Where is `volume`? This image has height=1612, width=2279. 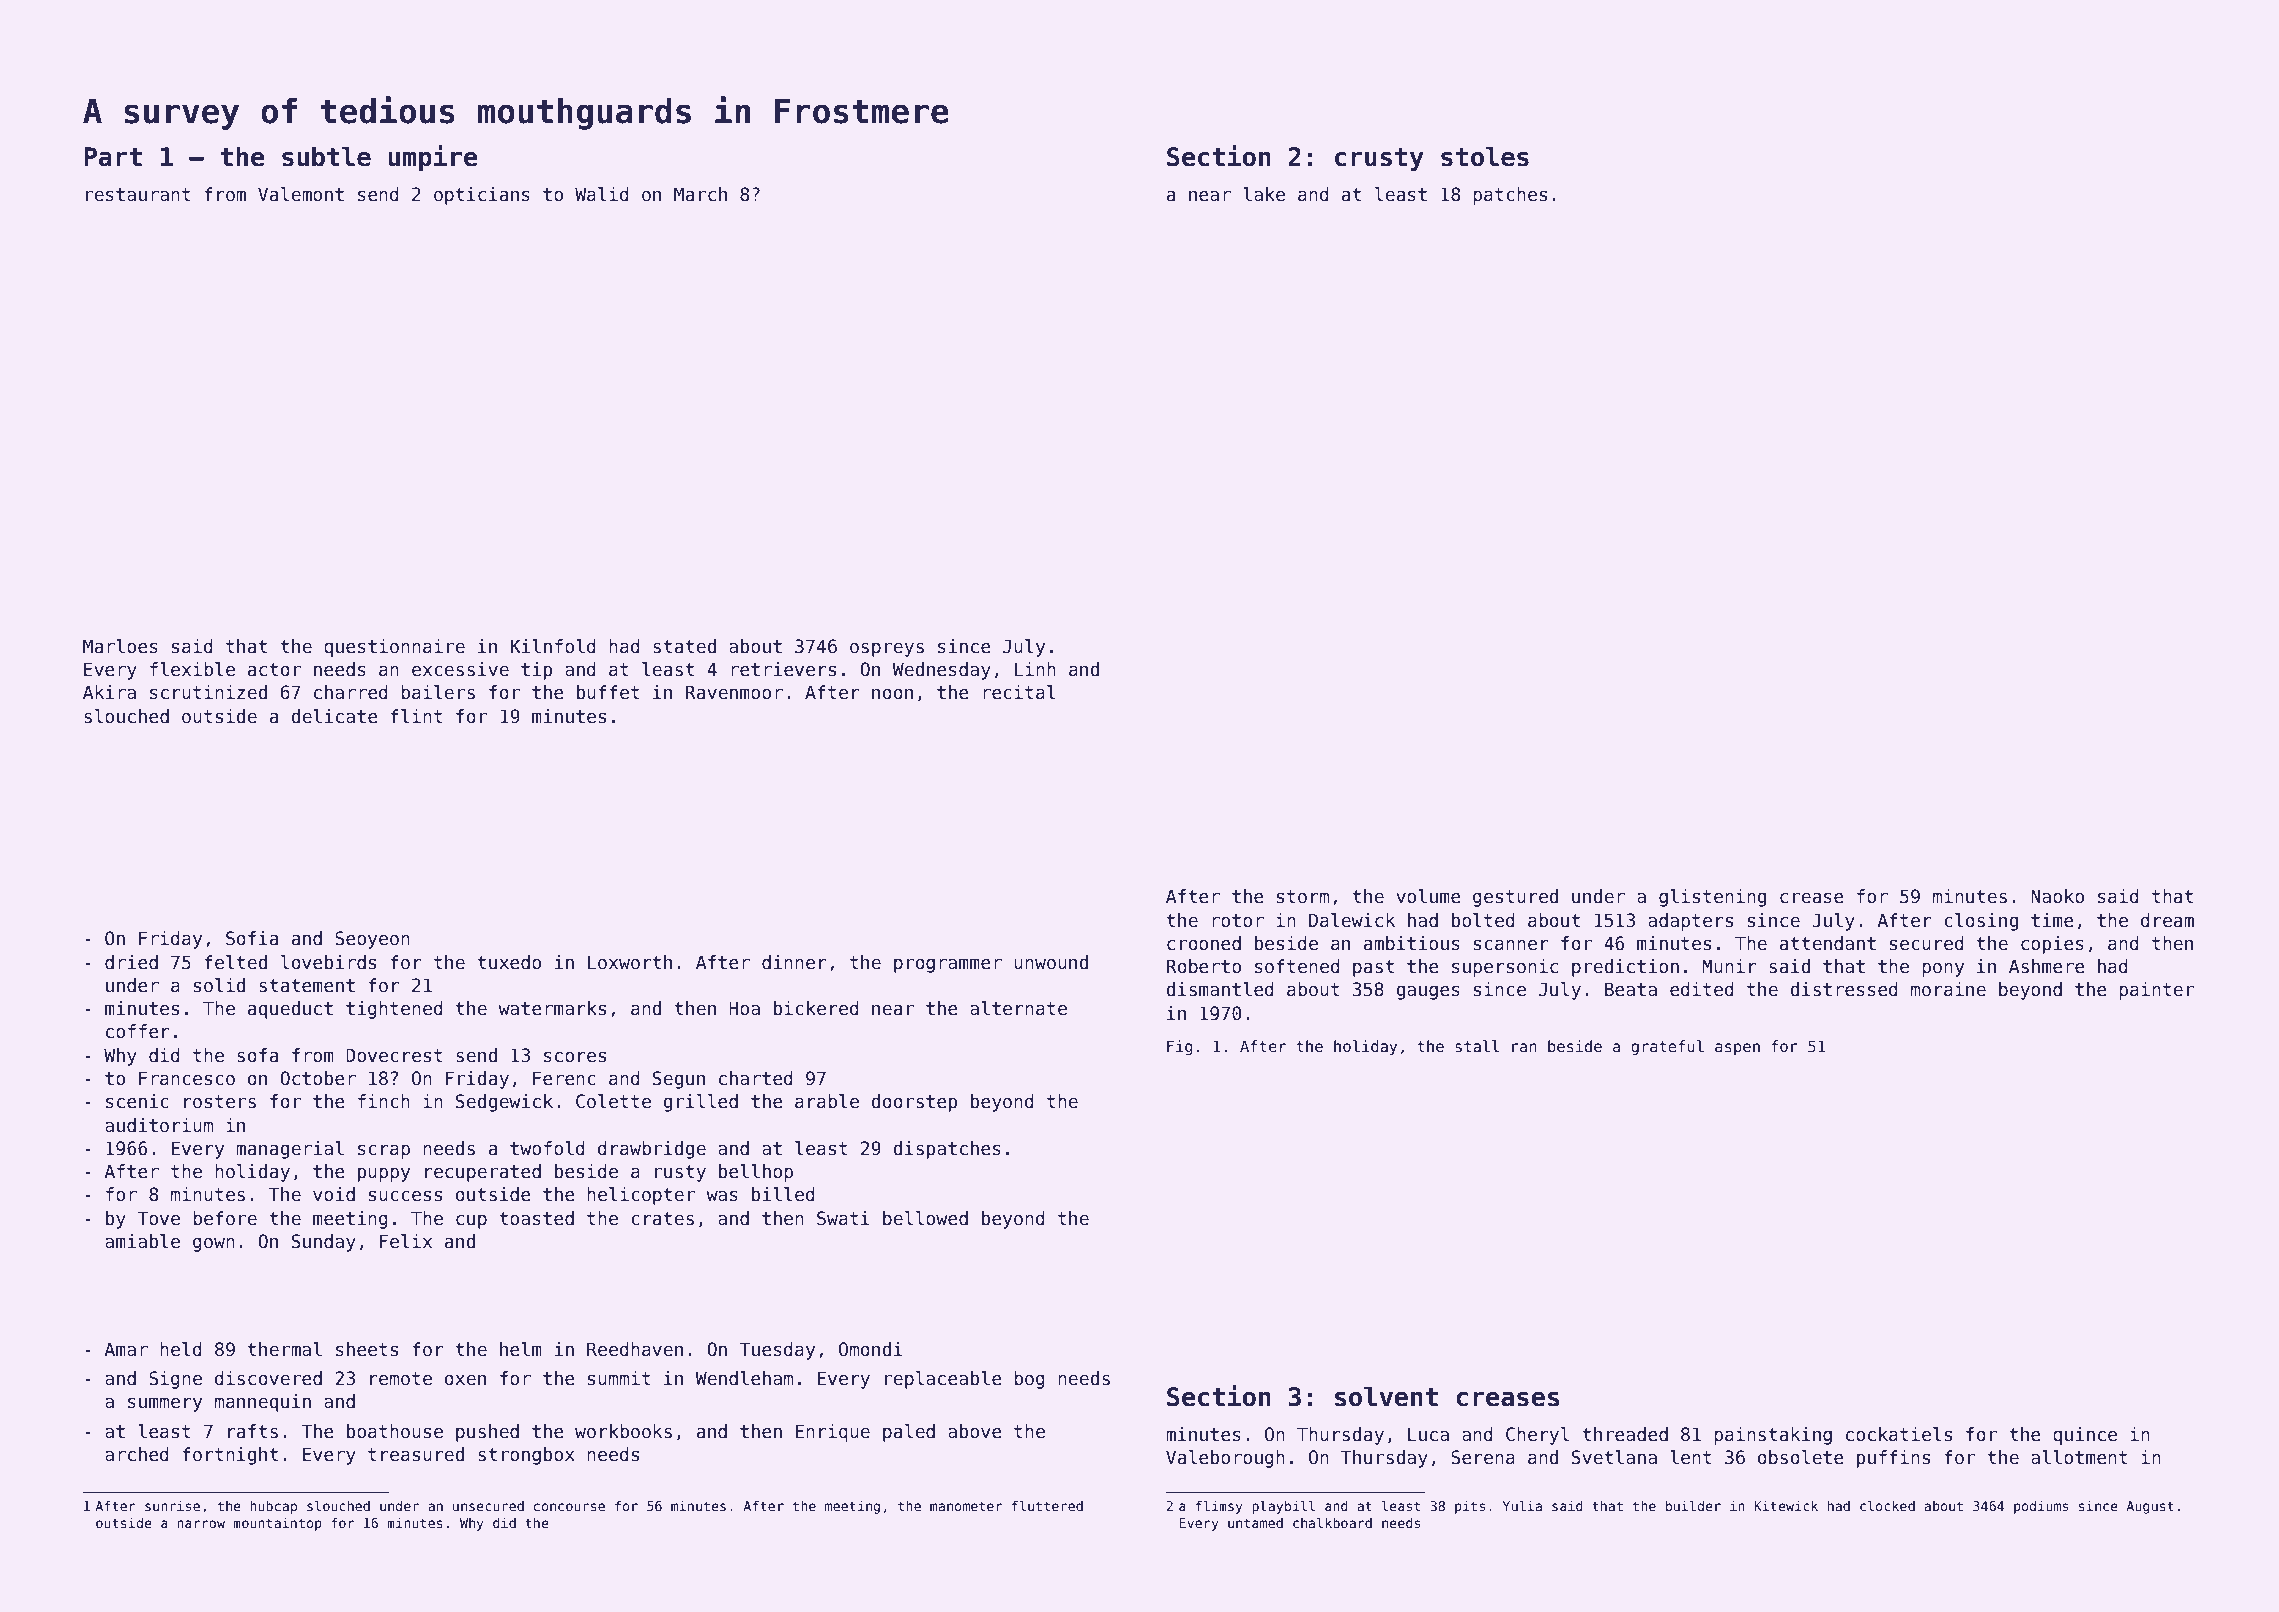 volume is located at coordinates (1428, 896).
